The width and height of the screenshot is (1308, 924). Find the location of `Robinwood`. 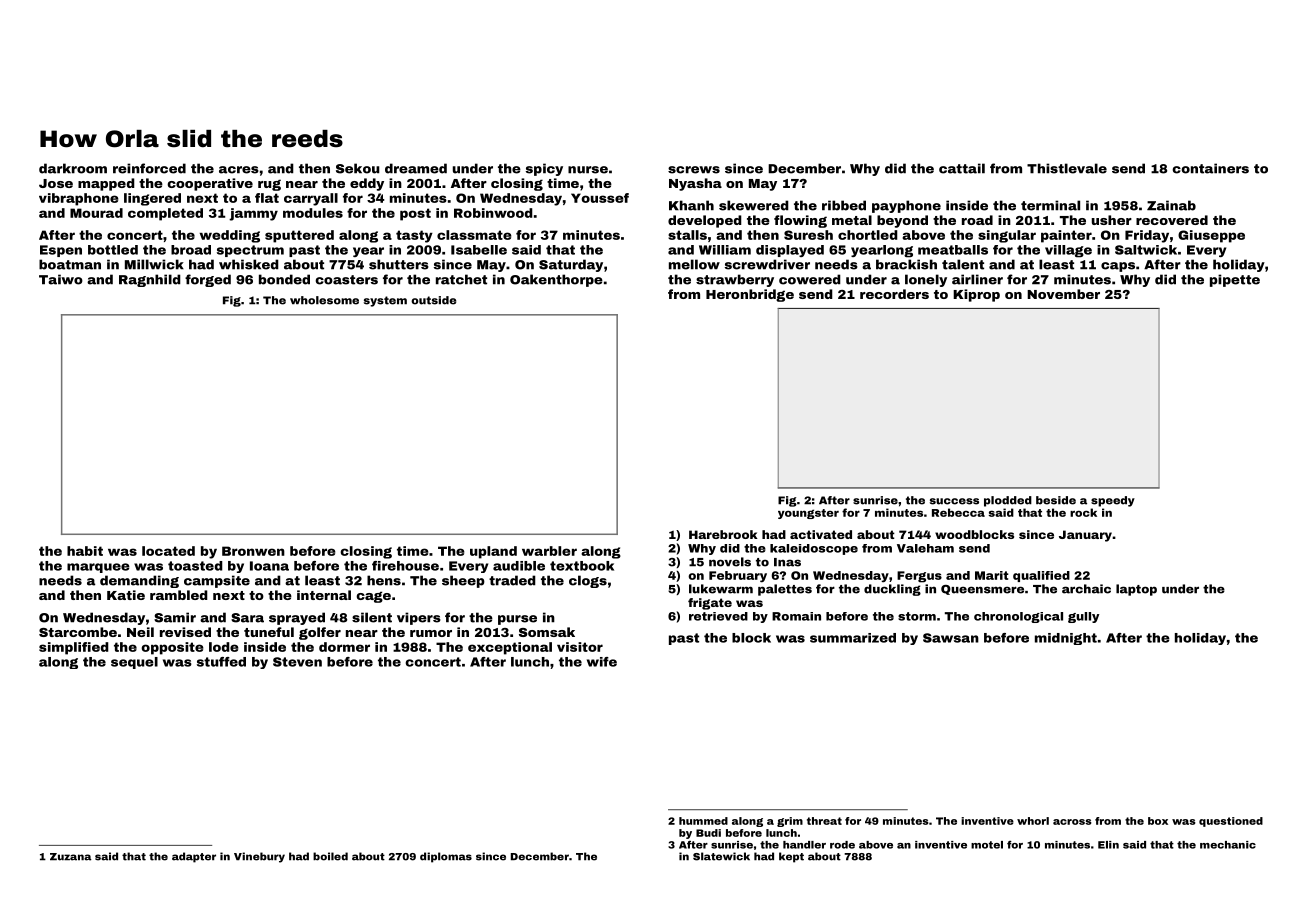

Robinwood is located at coordinates (493, 213).
